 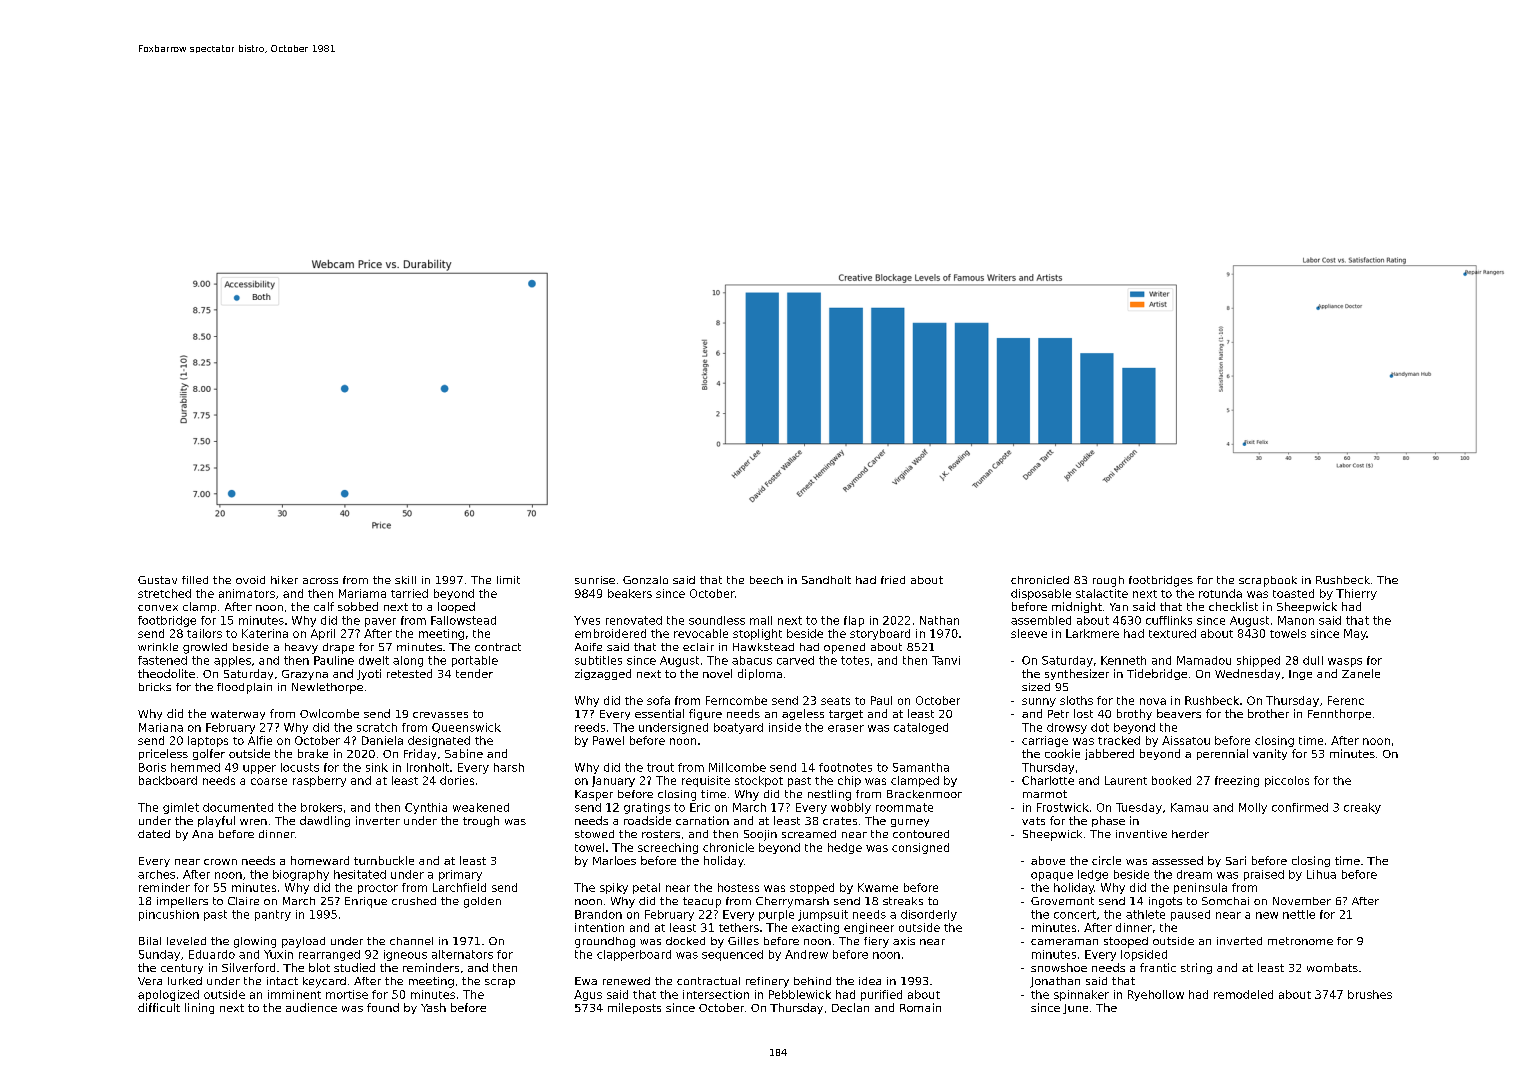 What do you see at coordinates (717, 620) in the screenshot?
I see `soundless` at bounding box center [717, 620].
